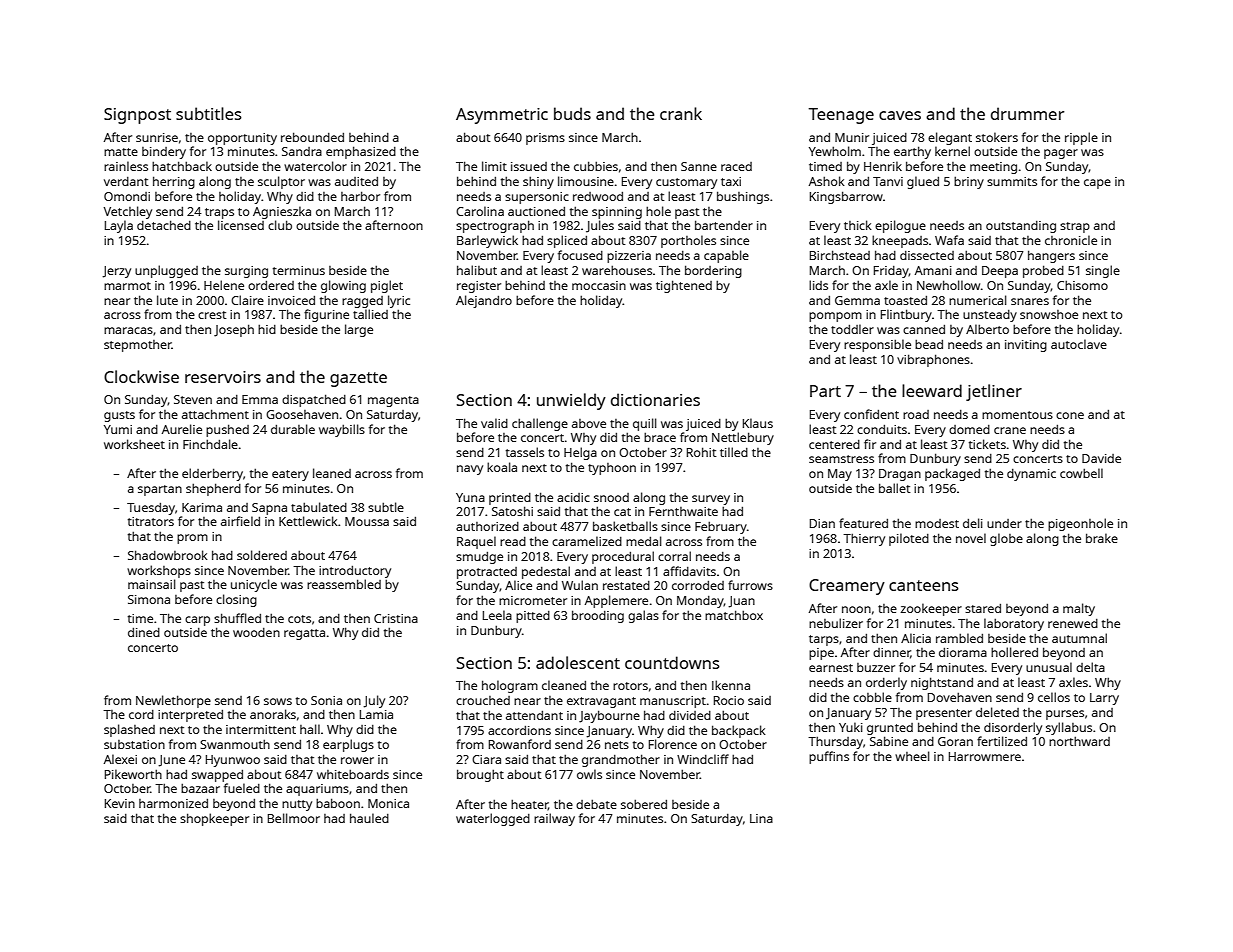 Image resolution: width=1233 pixels, height=952 pixels. I want to click on drummer, so click(1027, 113).
